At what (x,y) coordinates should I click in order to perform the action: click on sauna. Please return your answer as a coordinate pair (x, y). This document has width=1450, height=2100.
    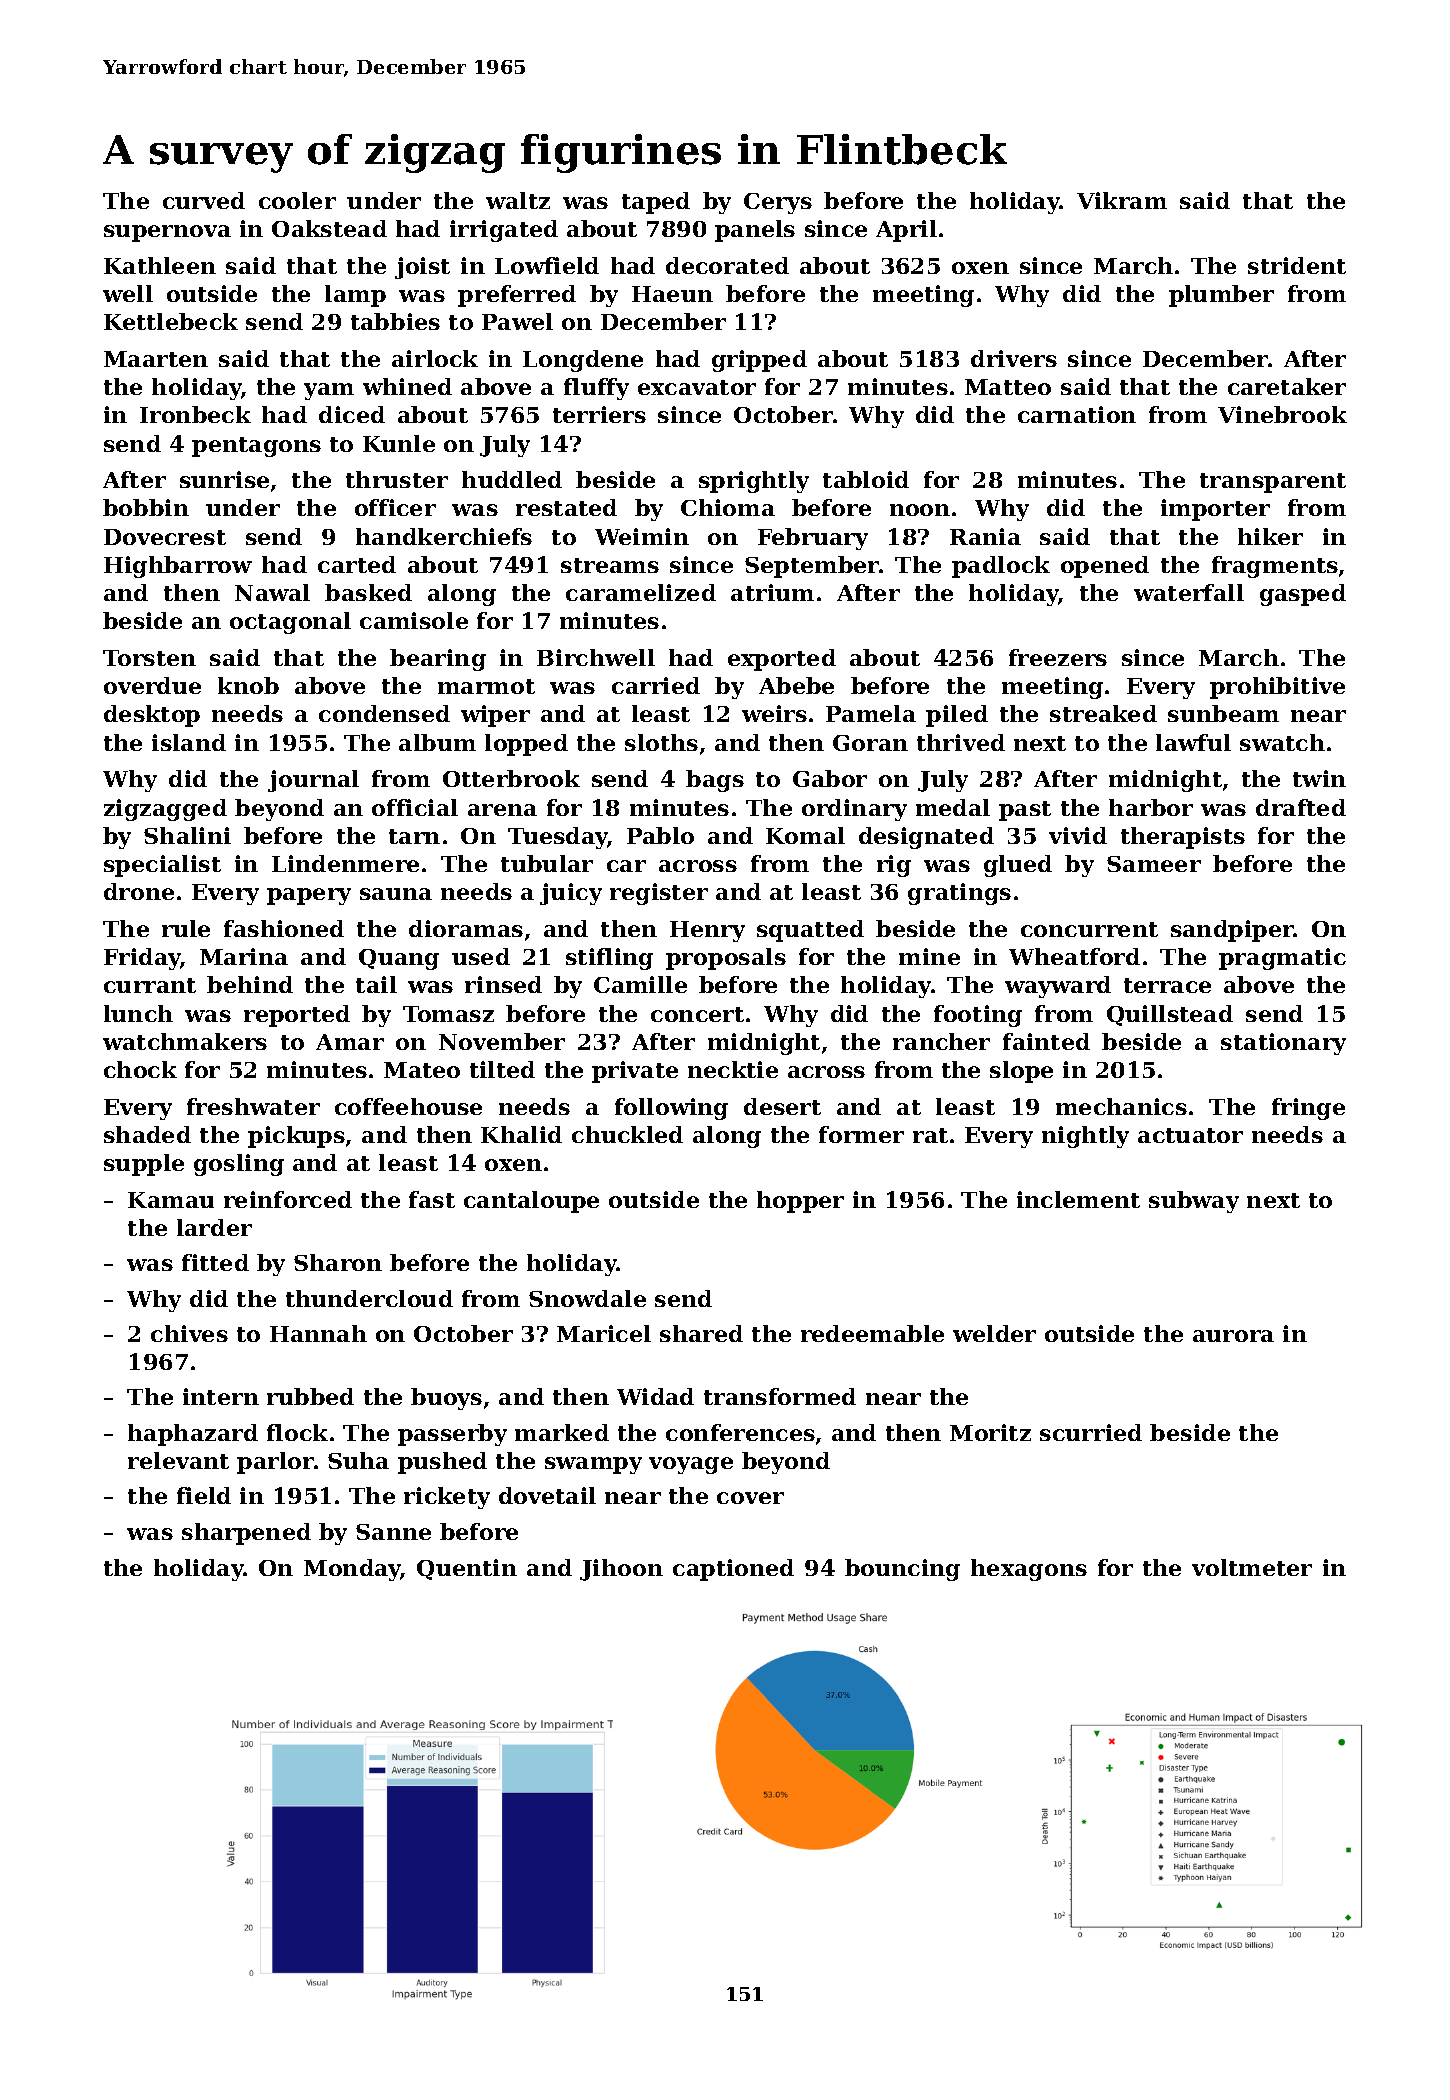
    Looking at the image, I should click on (396, 894).
